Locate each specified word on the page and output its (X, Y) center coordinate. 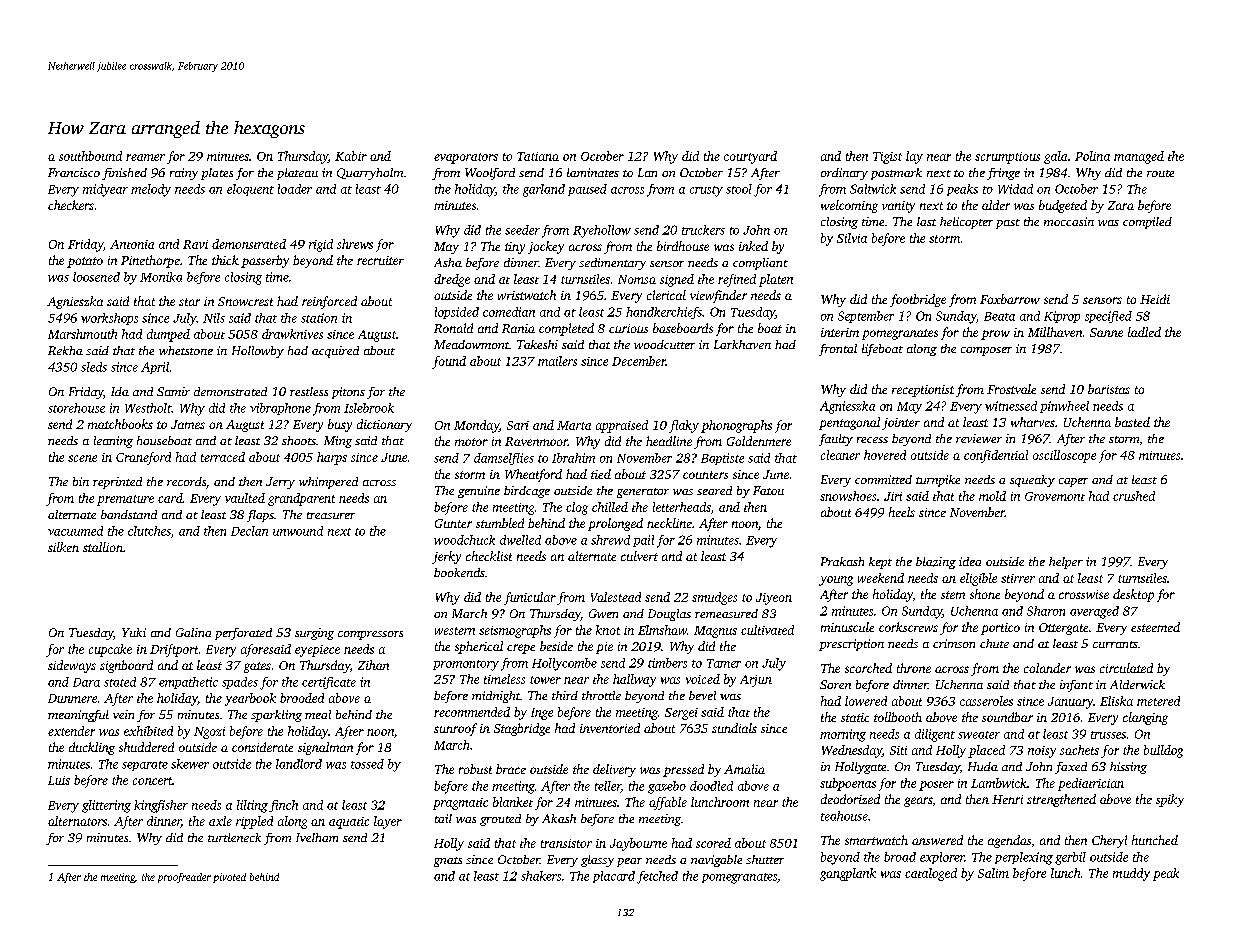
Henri (1007, 799)
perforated (243, 634)
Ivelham (317, 837)
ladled (1144, 332)
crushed (1134, 496)
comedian (509, 312)
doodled (711, 786)
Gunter (453, 523)
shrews (355, 244)
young (836, 581)
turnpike (938, 481)
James (188, 424)
